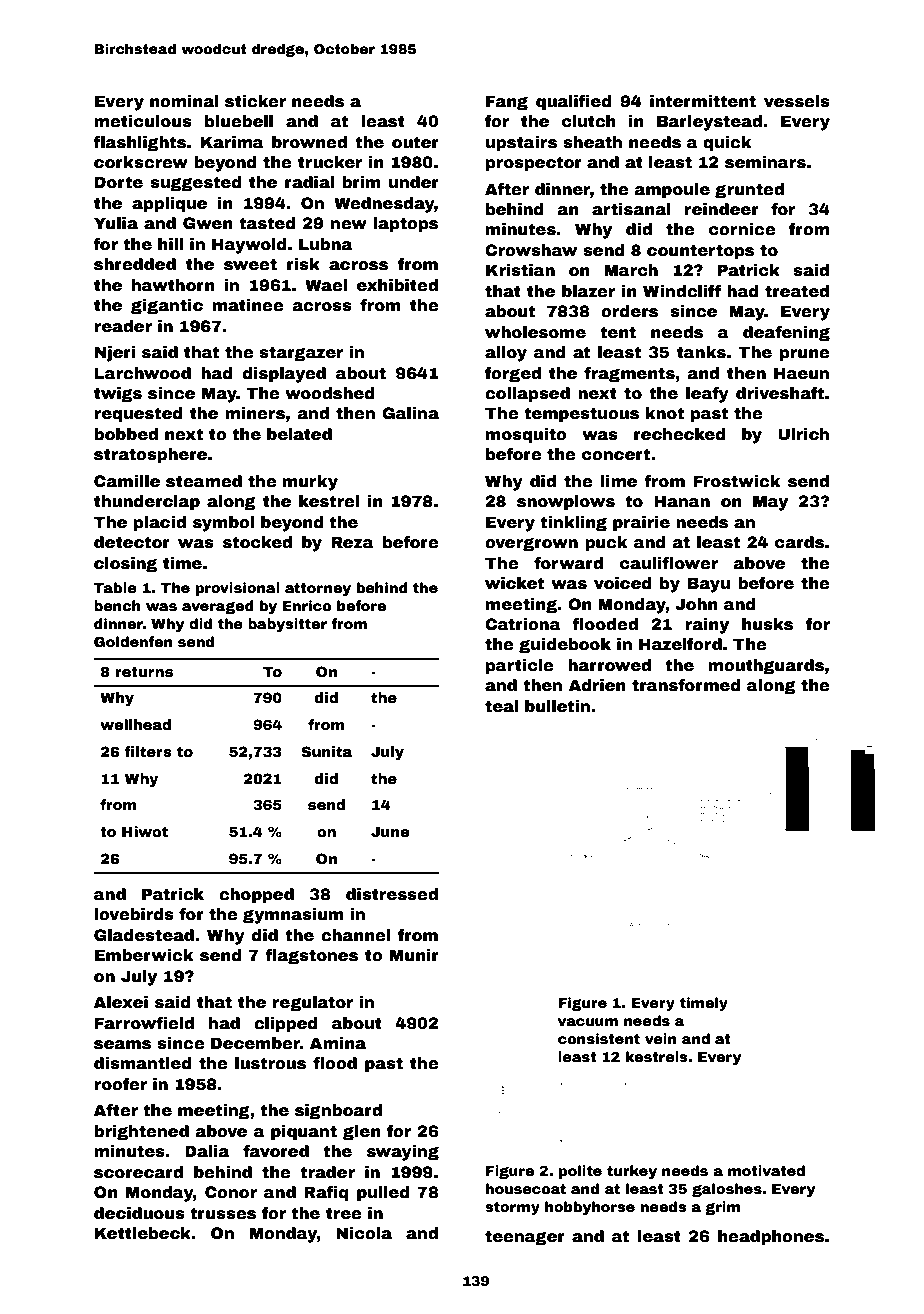 The height and width of the screenshot is (1314, 924). What do you see at coordinates (557, 706) in the screenshot?
I see `bulletin` at bounding box center [557, 706].
